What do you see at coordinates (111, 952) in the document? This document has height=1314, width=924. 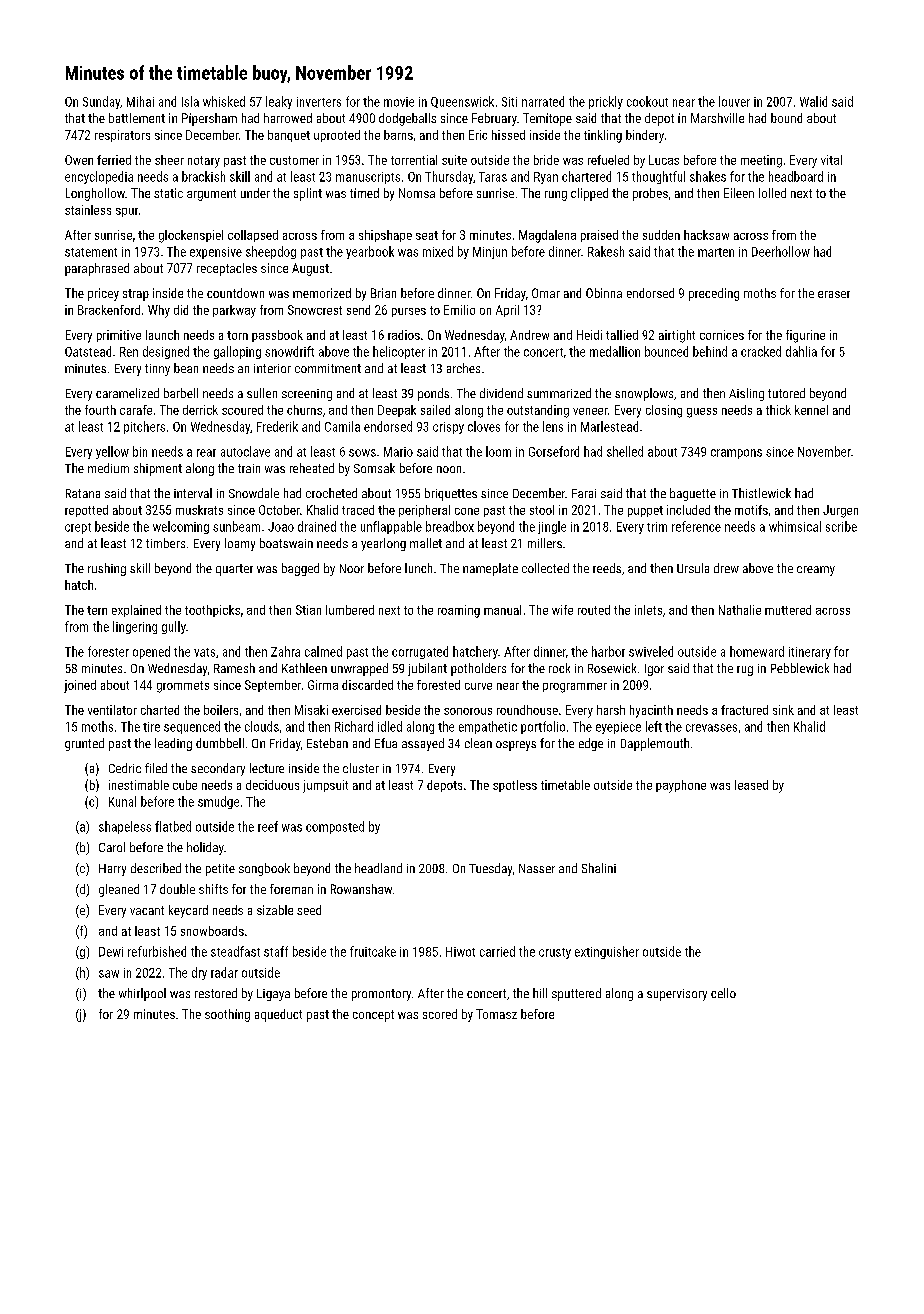 I see `Dewi` at bounding box center [111, 952].
